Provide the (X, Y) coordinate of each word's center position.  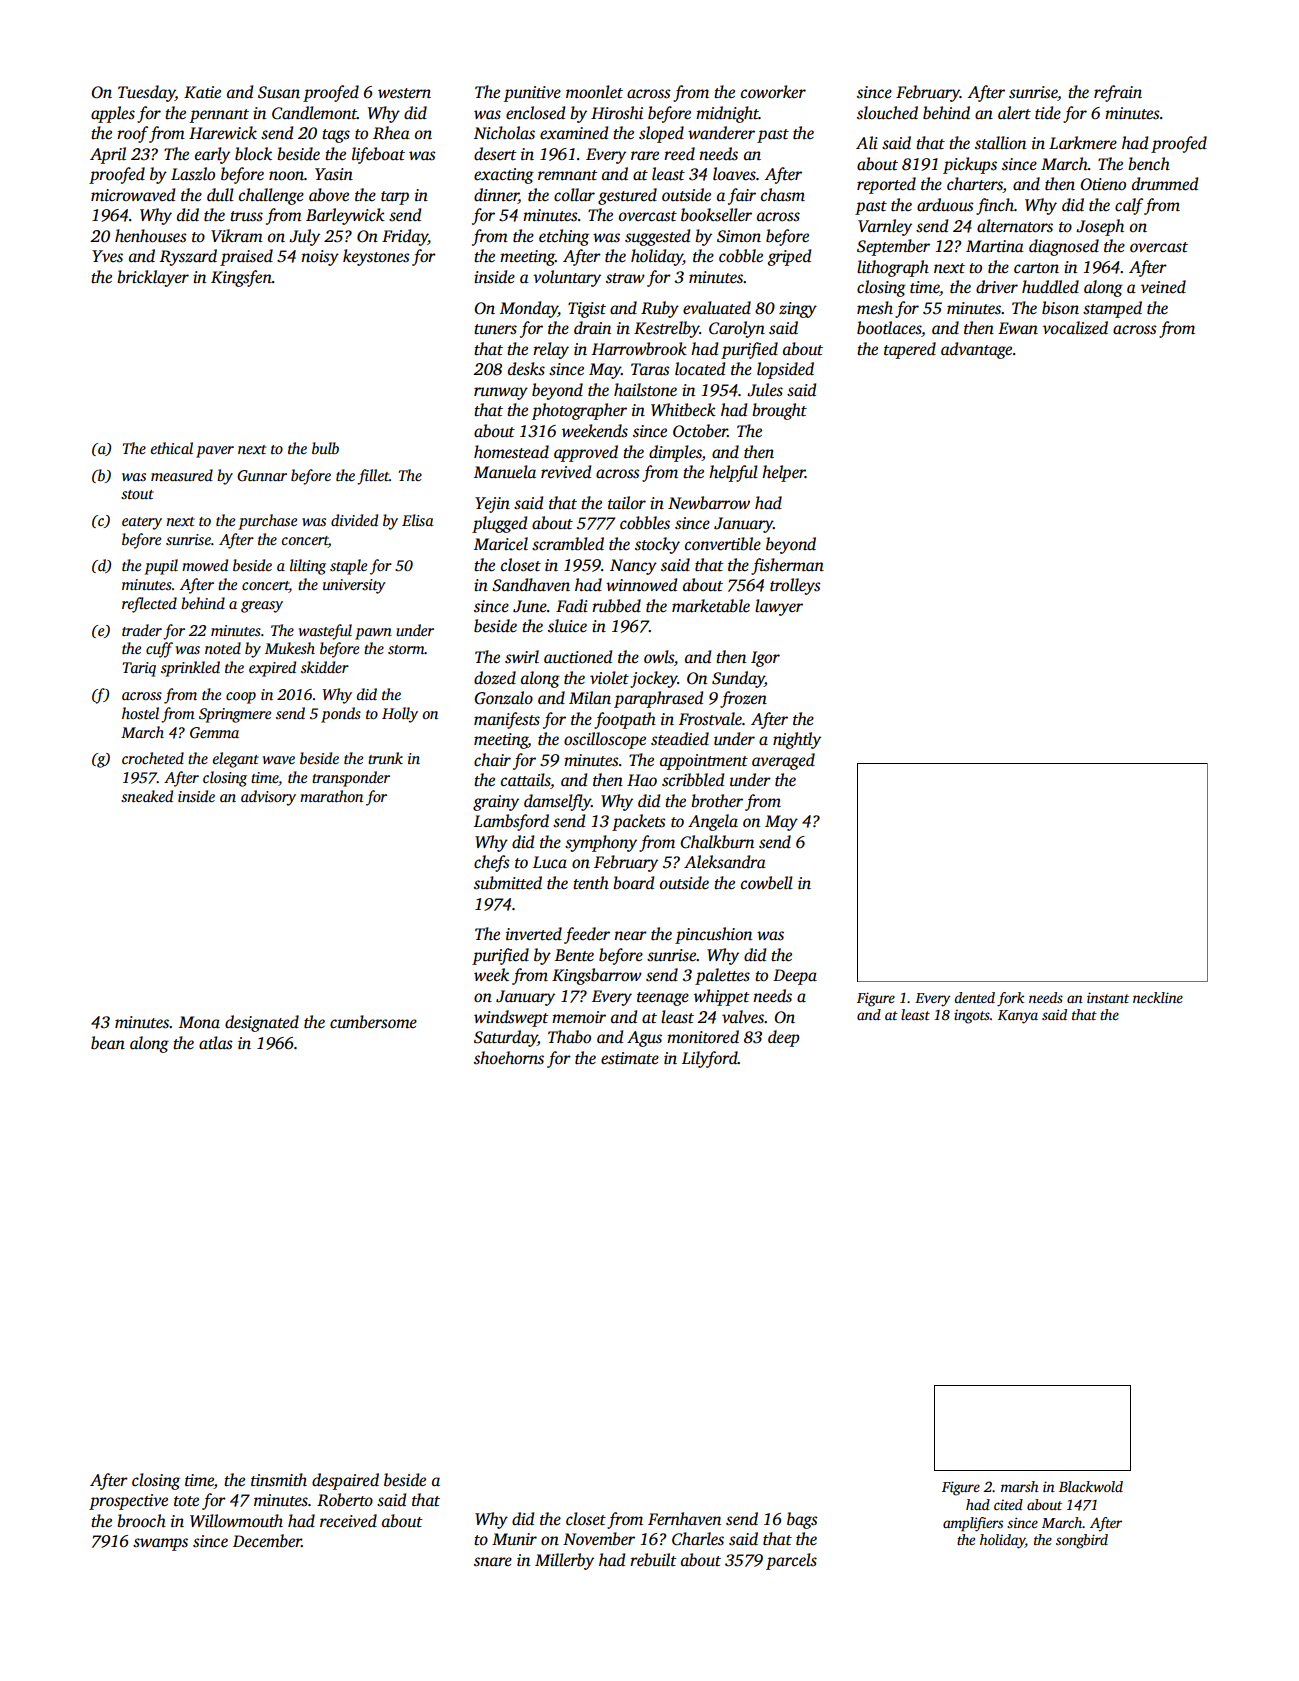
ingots (972, 1017)
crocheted (153, 758)
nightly (797, 740)
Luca (550, 862)
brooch (141, 1521)
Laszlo (193, 174)
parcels (791, 1561)
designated (262, 1023)
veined (1163, 287)
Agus (644, 1039)
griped (789, 257)
